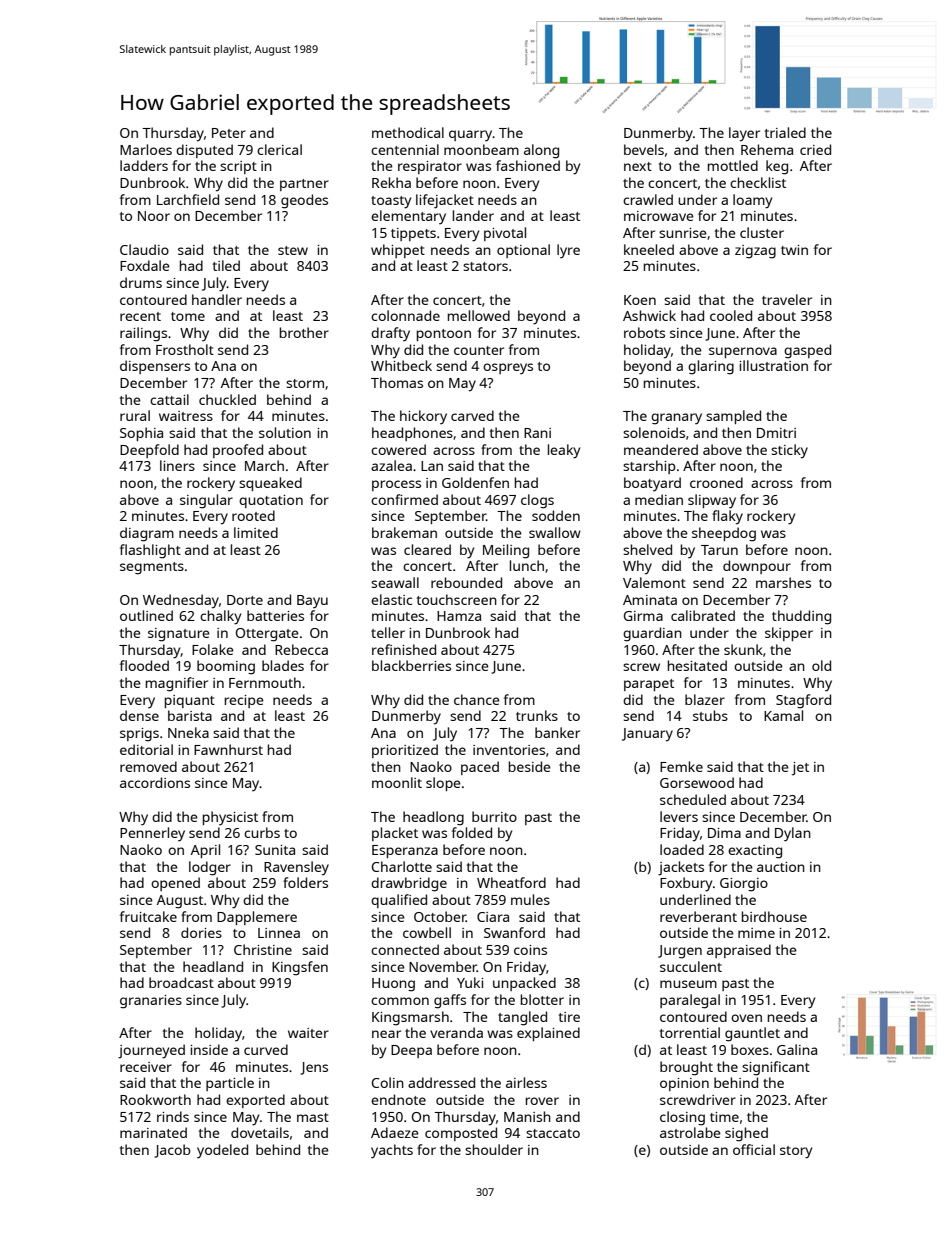 The height and width of the page is (1233, 952). I want to click on gaffs, so click(450, 1001).
